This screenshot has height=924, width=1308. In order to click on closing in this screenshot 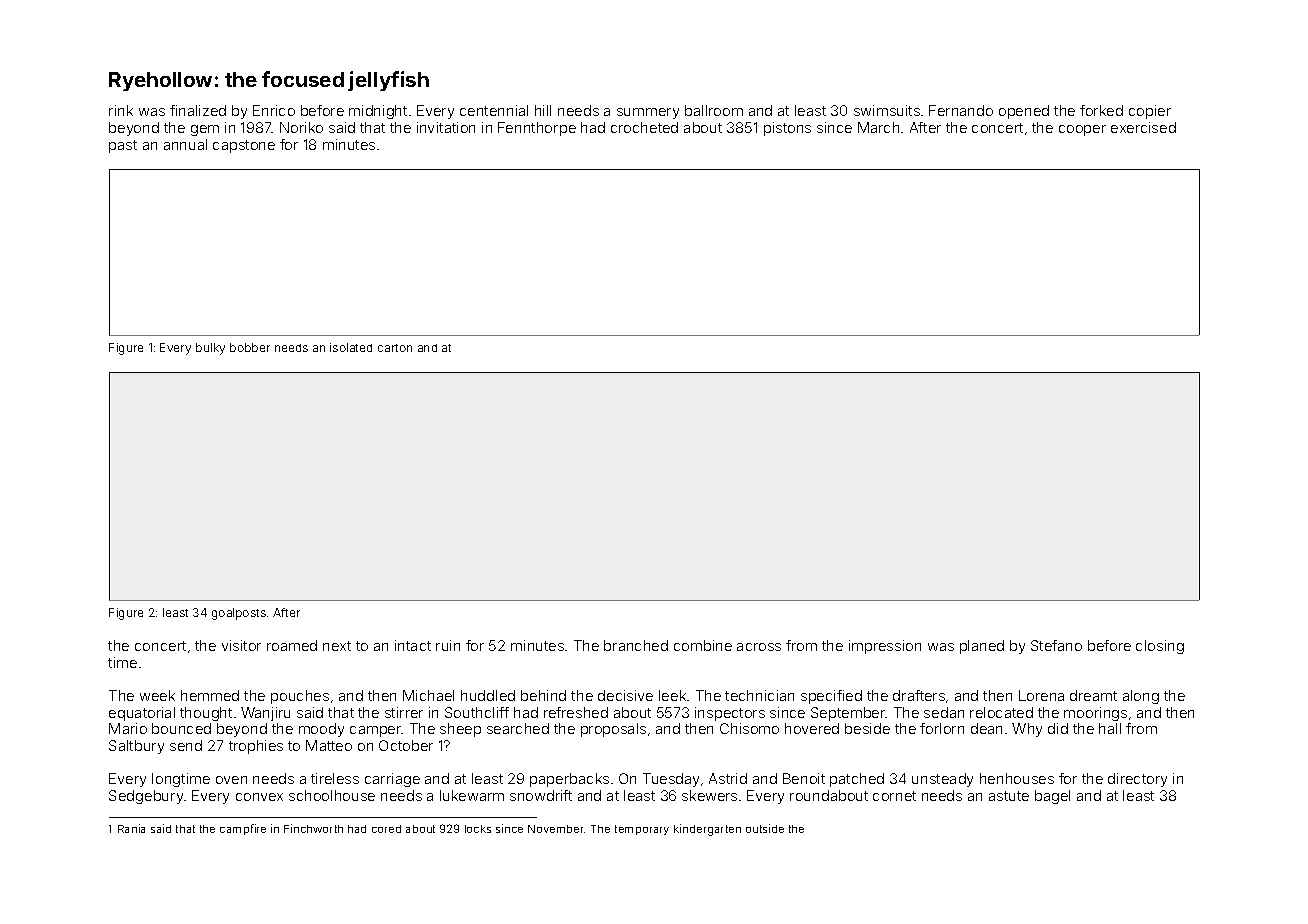, I will do `click(1160, 647)`.
